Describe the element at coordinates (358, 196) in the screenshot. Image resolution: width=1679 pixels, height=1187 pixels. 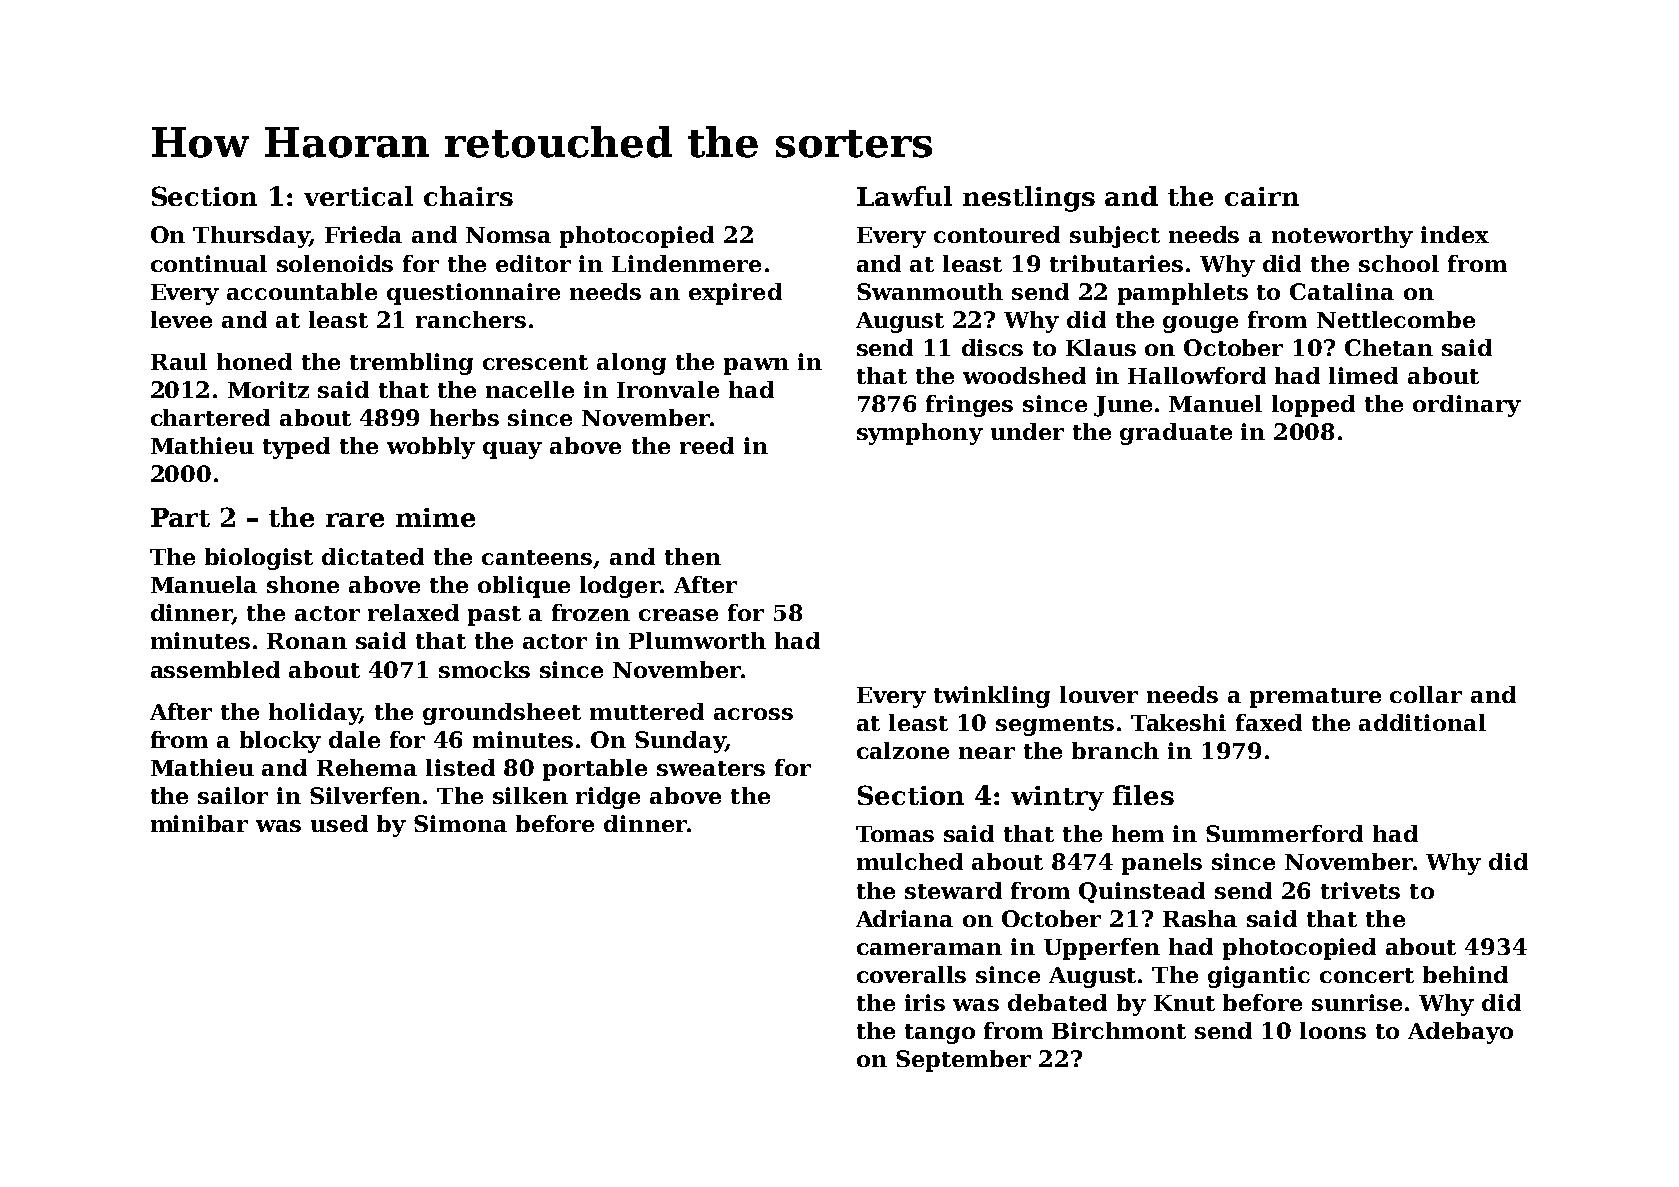
I see `vertical` at that location.
